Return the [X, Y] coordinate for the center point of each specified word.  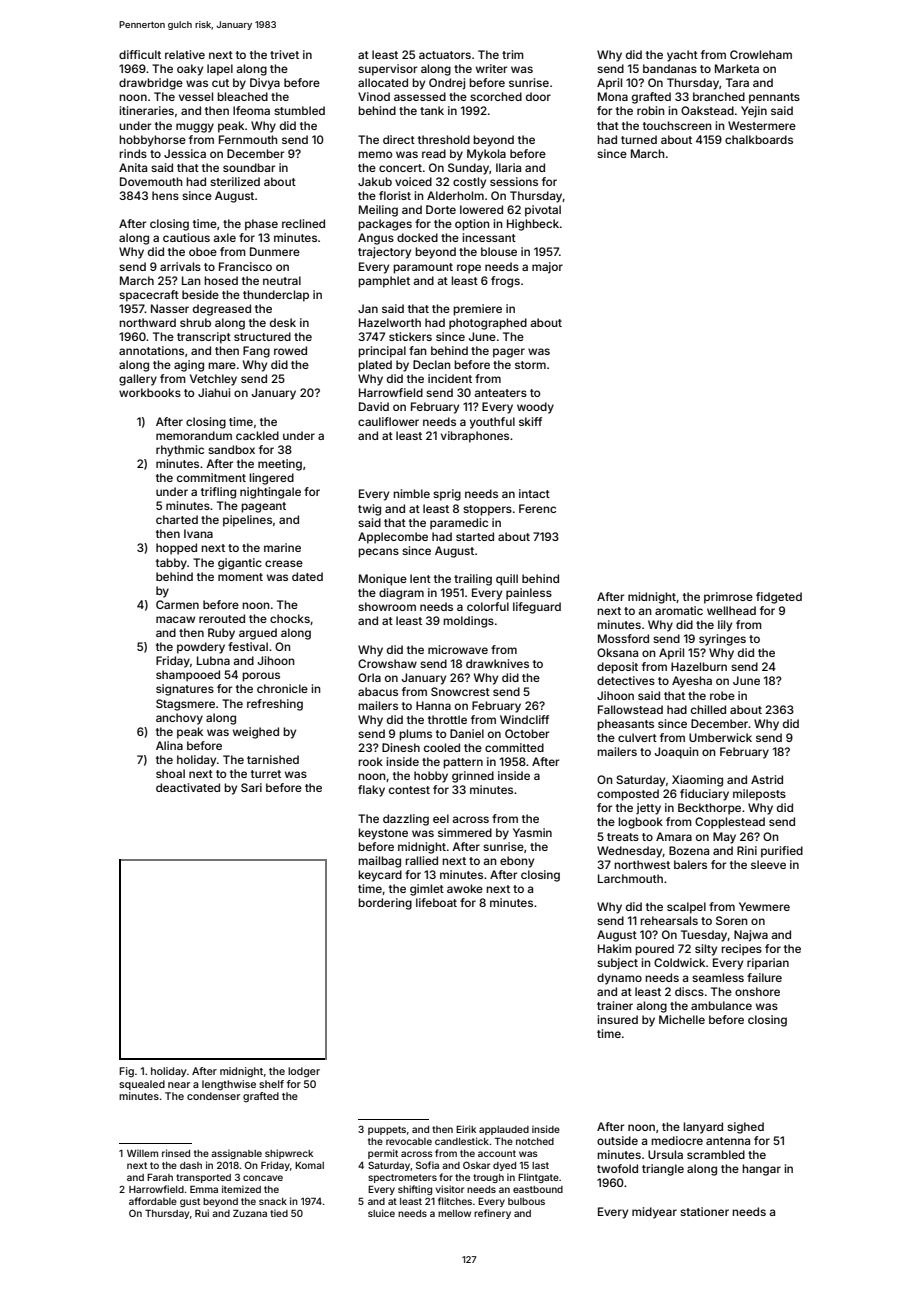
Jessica [185, 153]
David [374, 406]
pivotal [543, 211]
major [547, 268]
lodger [304, 1072]
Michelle [682, 1019]
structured [262, 336]
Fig [126, 1072]
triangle [663, 1170]
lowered [481, 209]
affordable [153, 1201]
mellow [454, 1213]
